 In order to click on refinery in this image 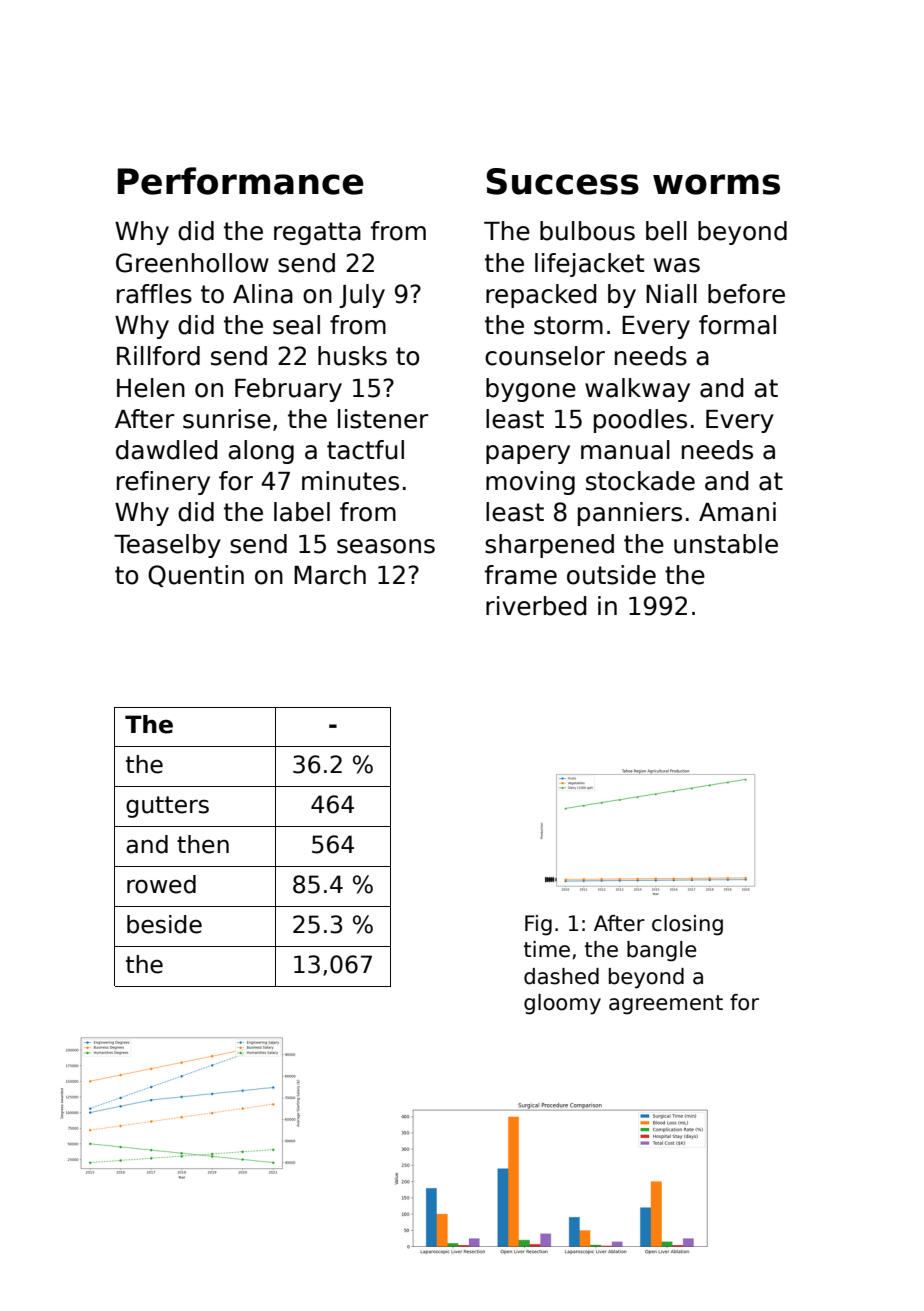, I will do `click(163, 483)`.
